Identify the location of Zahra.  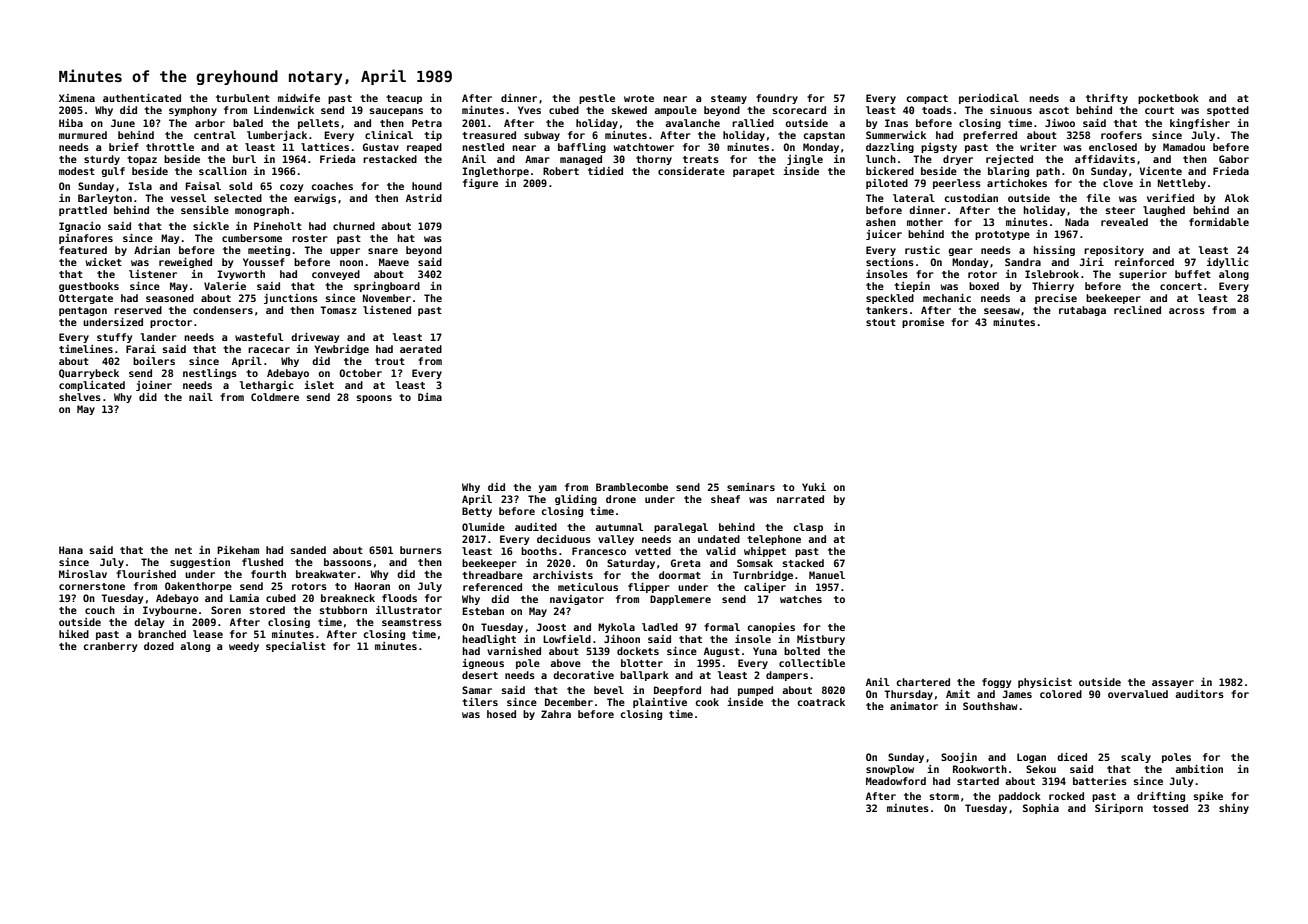
(556, 714).
